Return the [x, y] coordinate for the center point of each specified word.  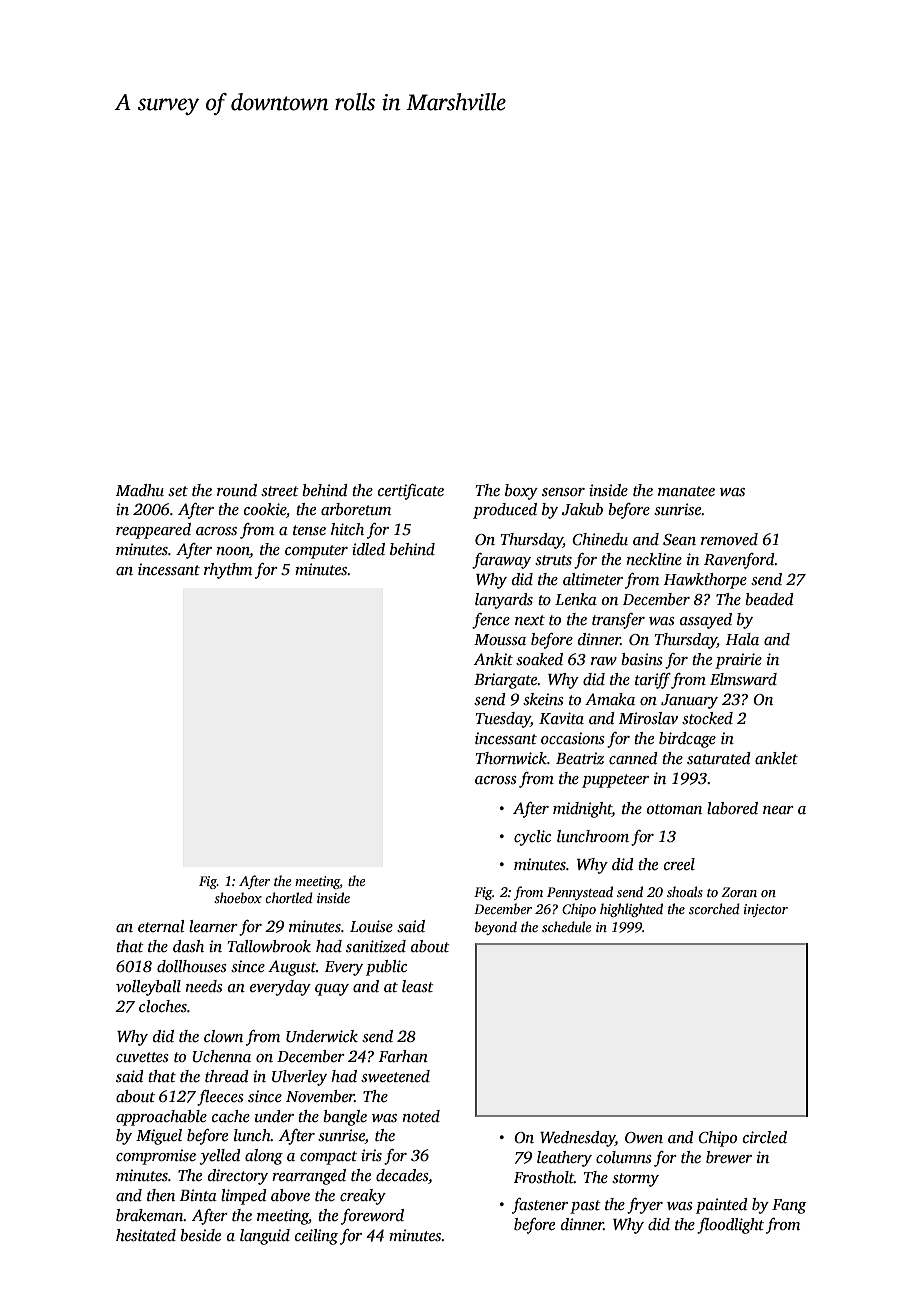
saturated [719, 758]
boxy [521, 492]
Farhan [403, 1056]
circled [765, 1137]
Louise [371, 926]
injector [766, 910]
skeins [543, 699]
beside [200, 1235]
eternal [161, 926]
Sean [679, 540]
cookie [265, 509]
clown [223, 1036]
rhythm [228, 571]
